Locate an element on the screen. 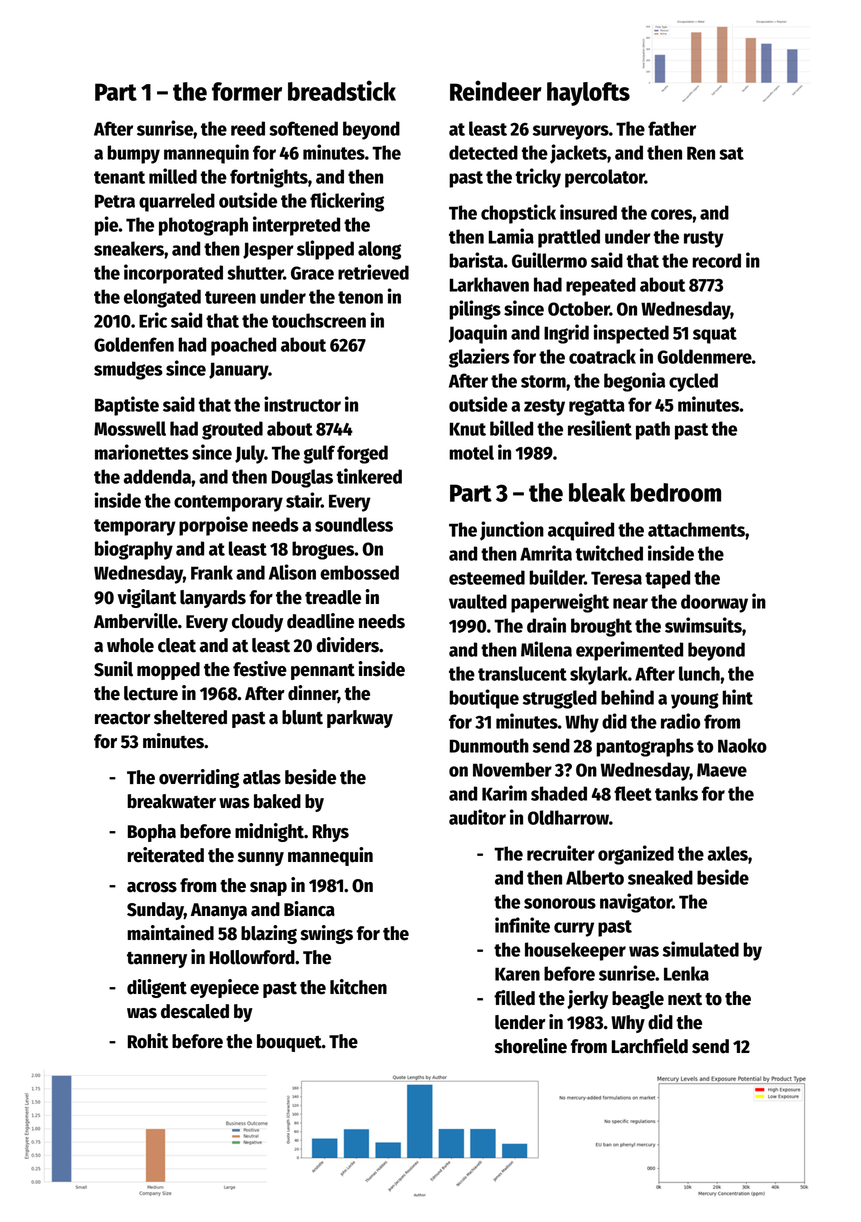 The width and height of the screenshot is (861, 1222). smudges is located at coordinates (128, 370).
